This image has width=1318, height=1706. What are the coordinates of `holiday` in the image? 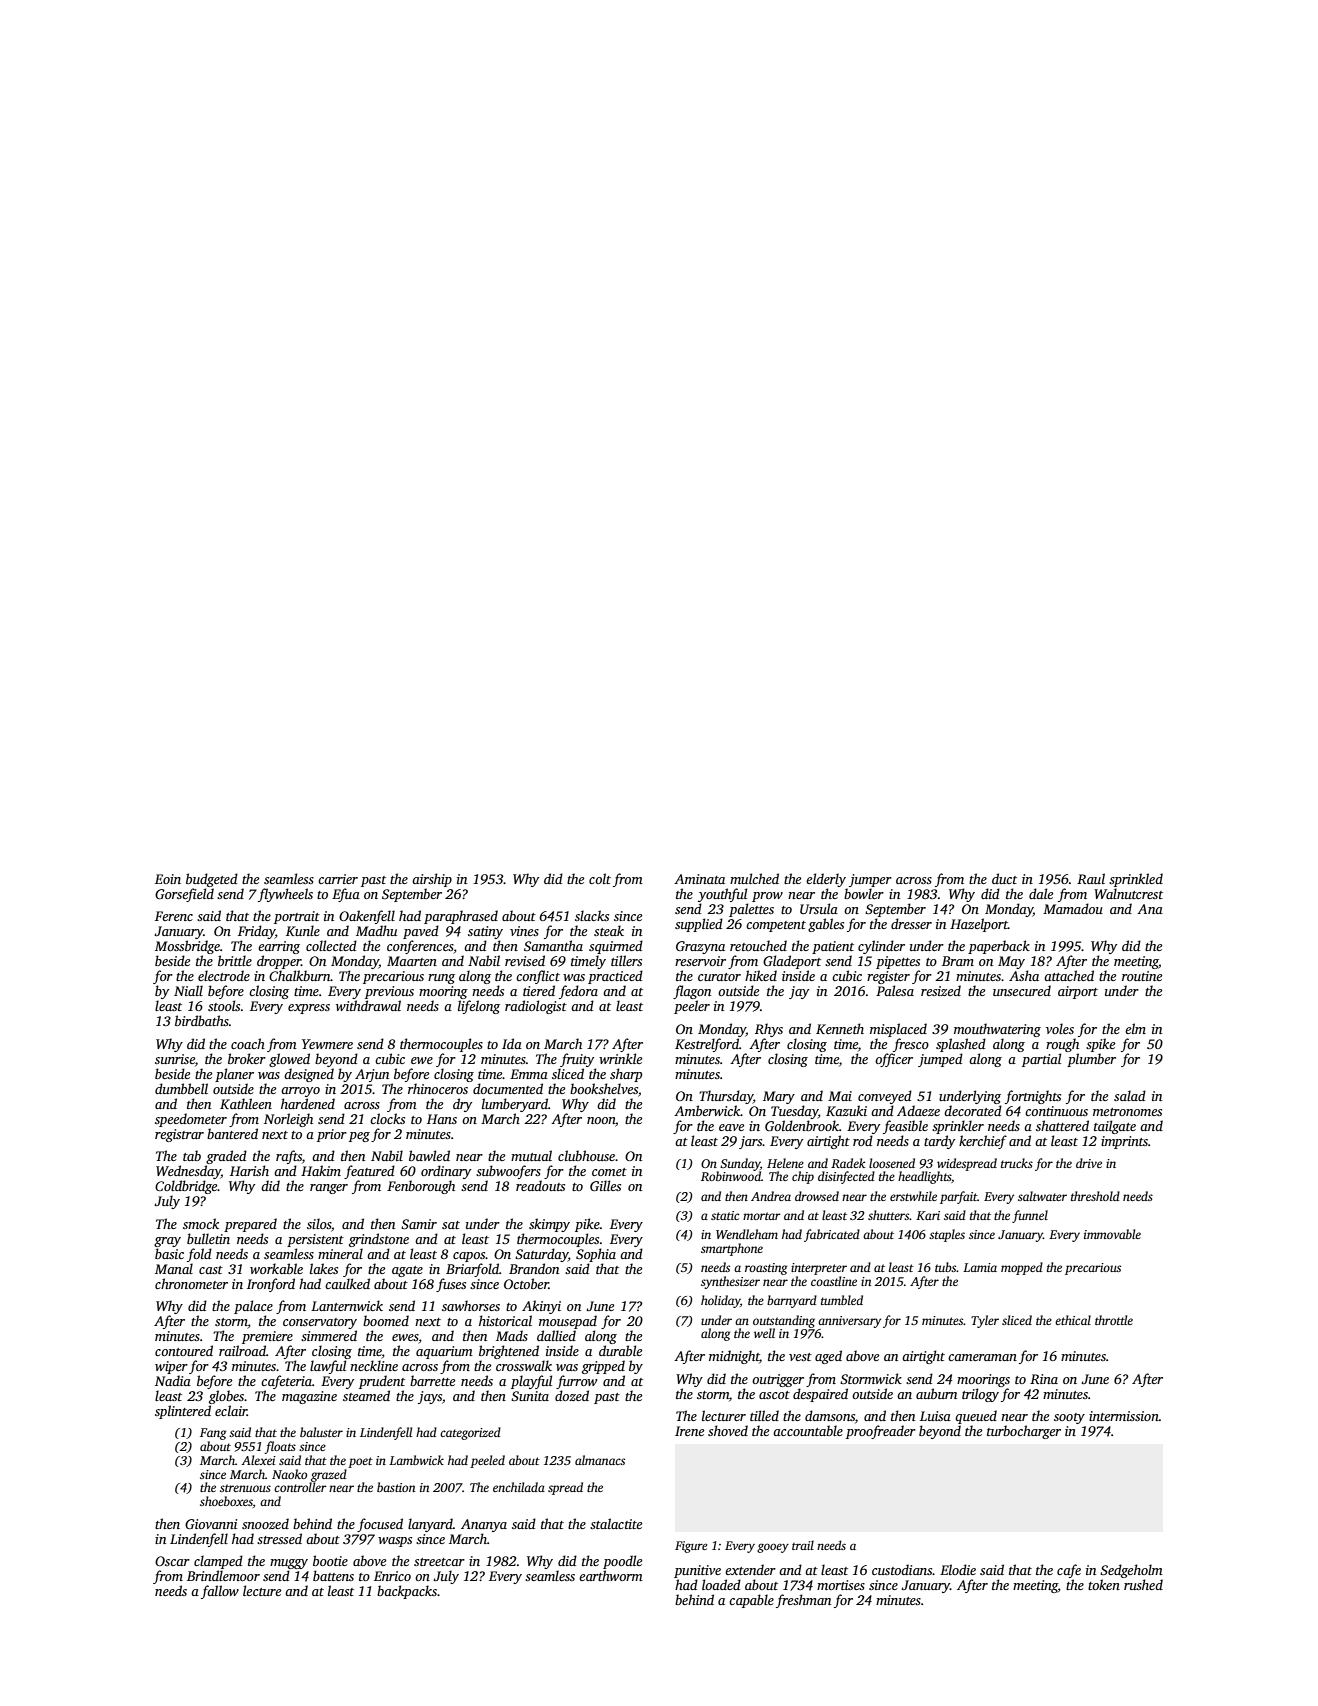 It's located at (720, 1301).
